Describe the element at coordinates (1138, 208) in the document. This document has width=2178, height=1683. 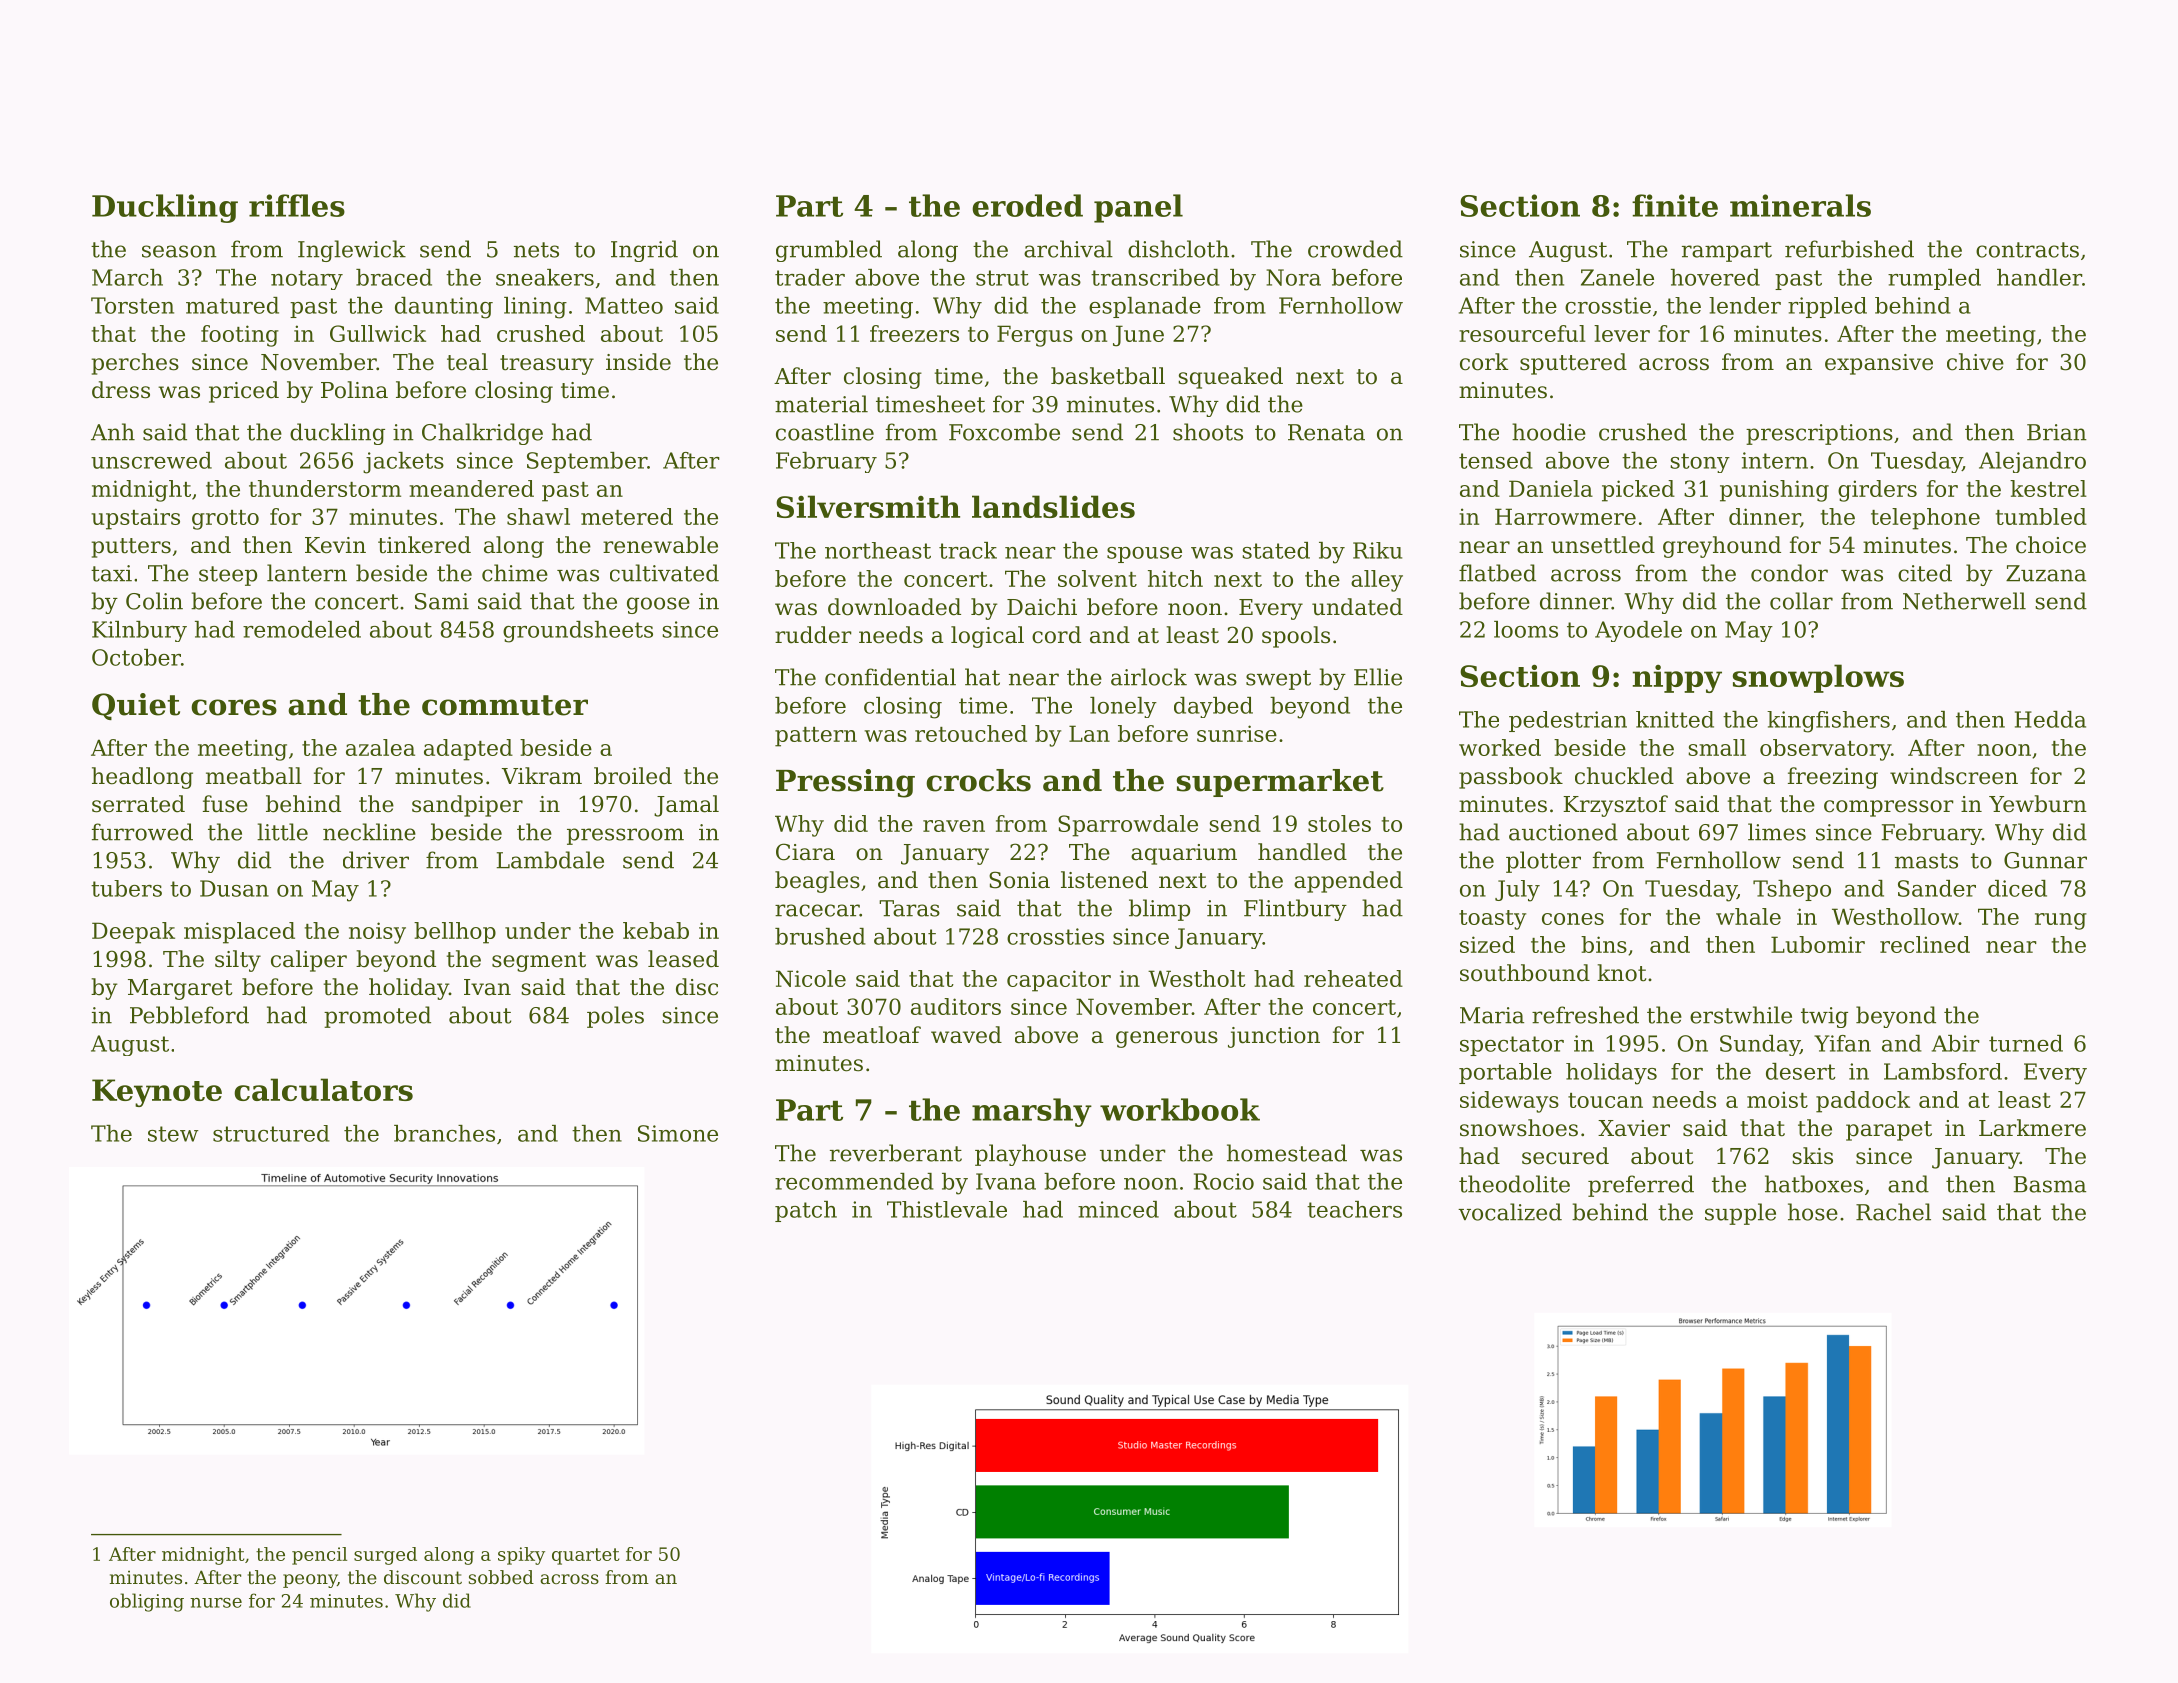
I see `panel` at that location.
